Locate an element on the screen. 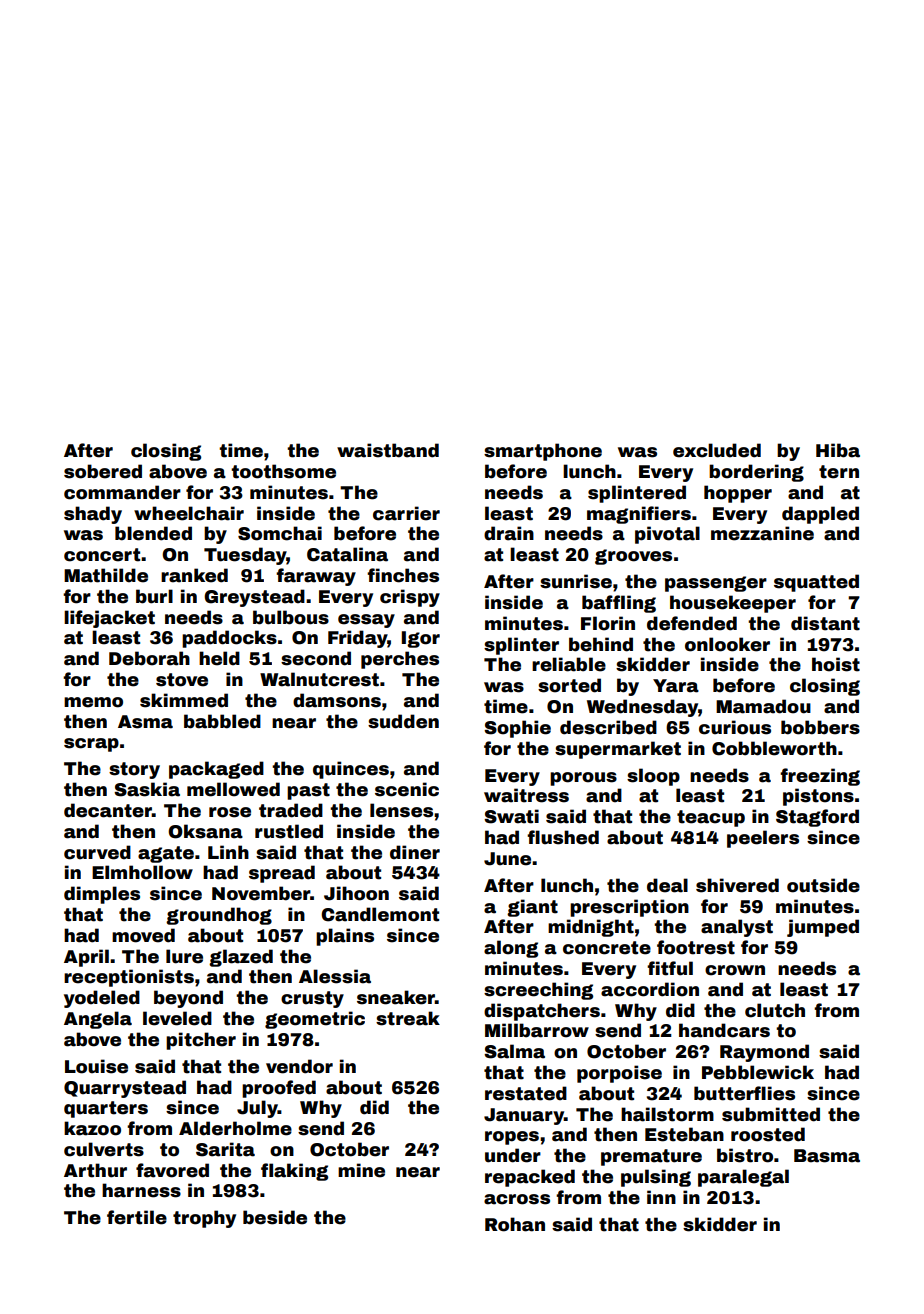  rose is located at coordinates (230, 812).
